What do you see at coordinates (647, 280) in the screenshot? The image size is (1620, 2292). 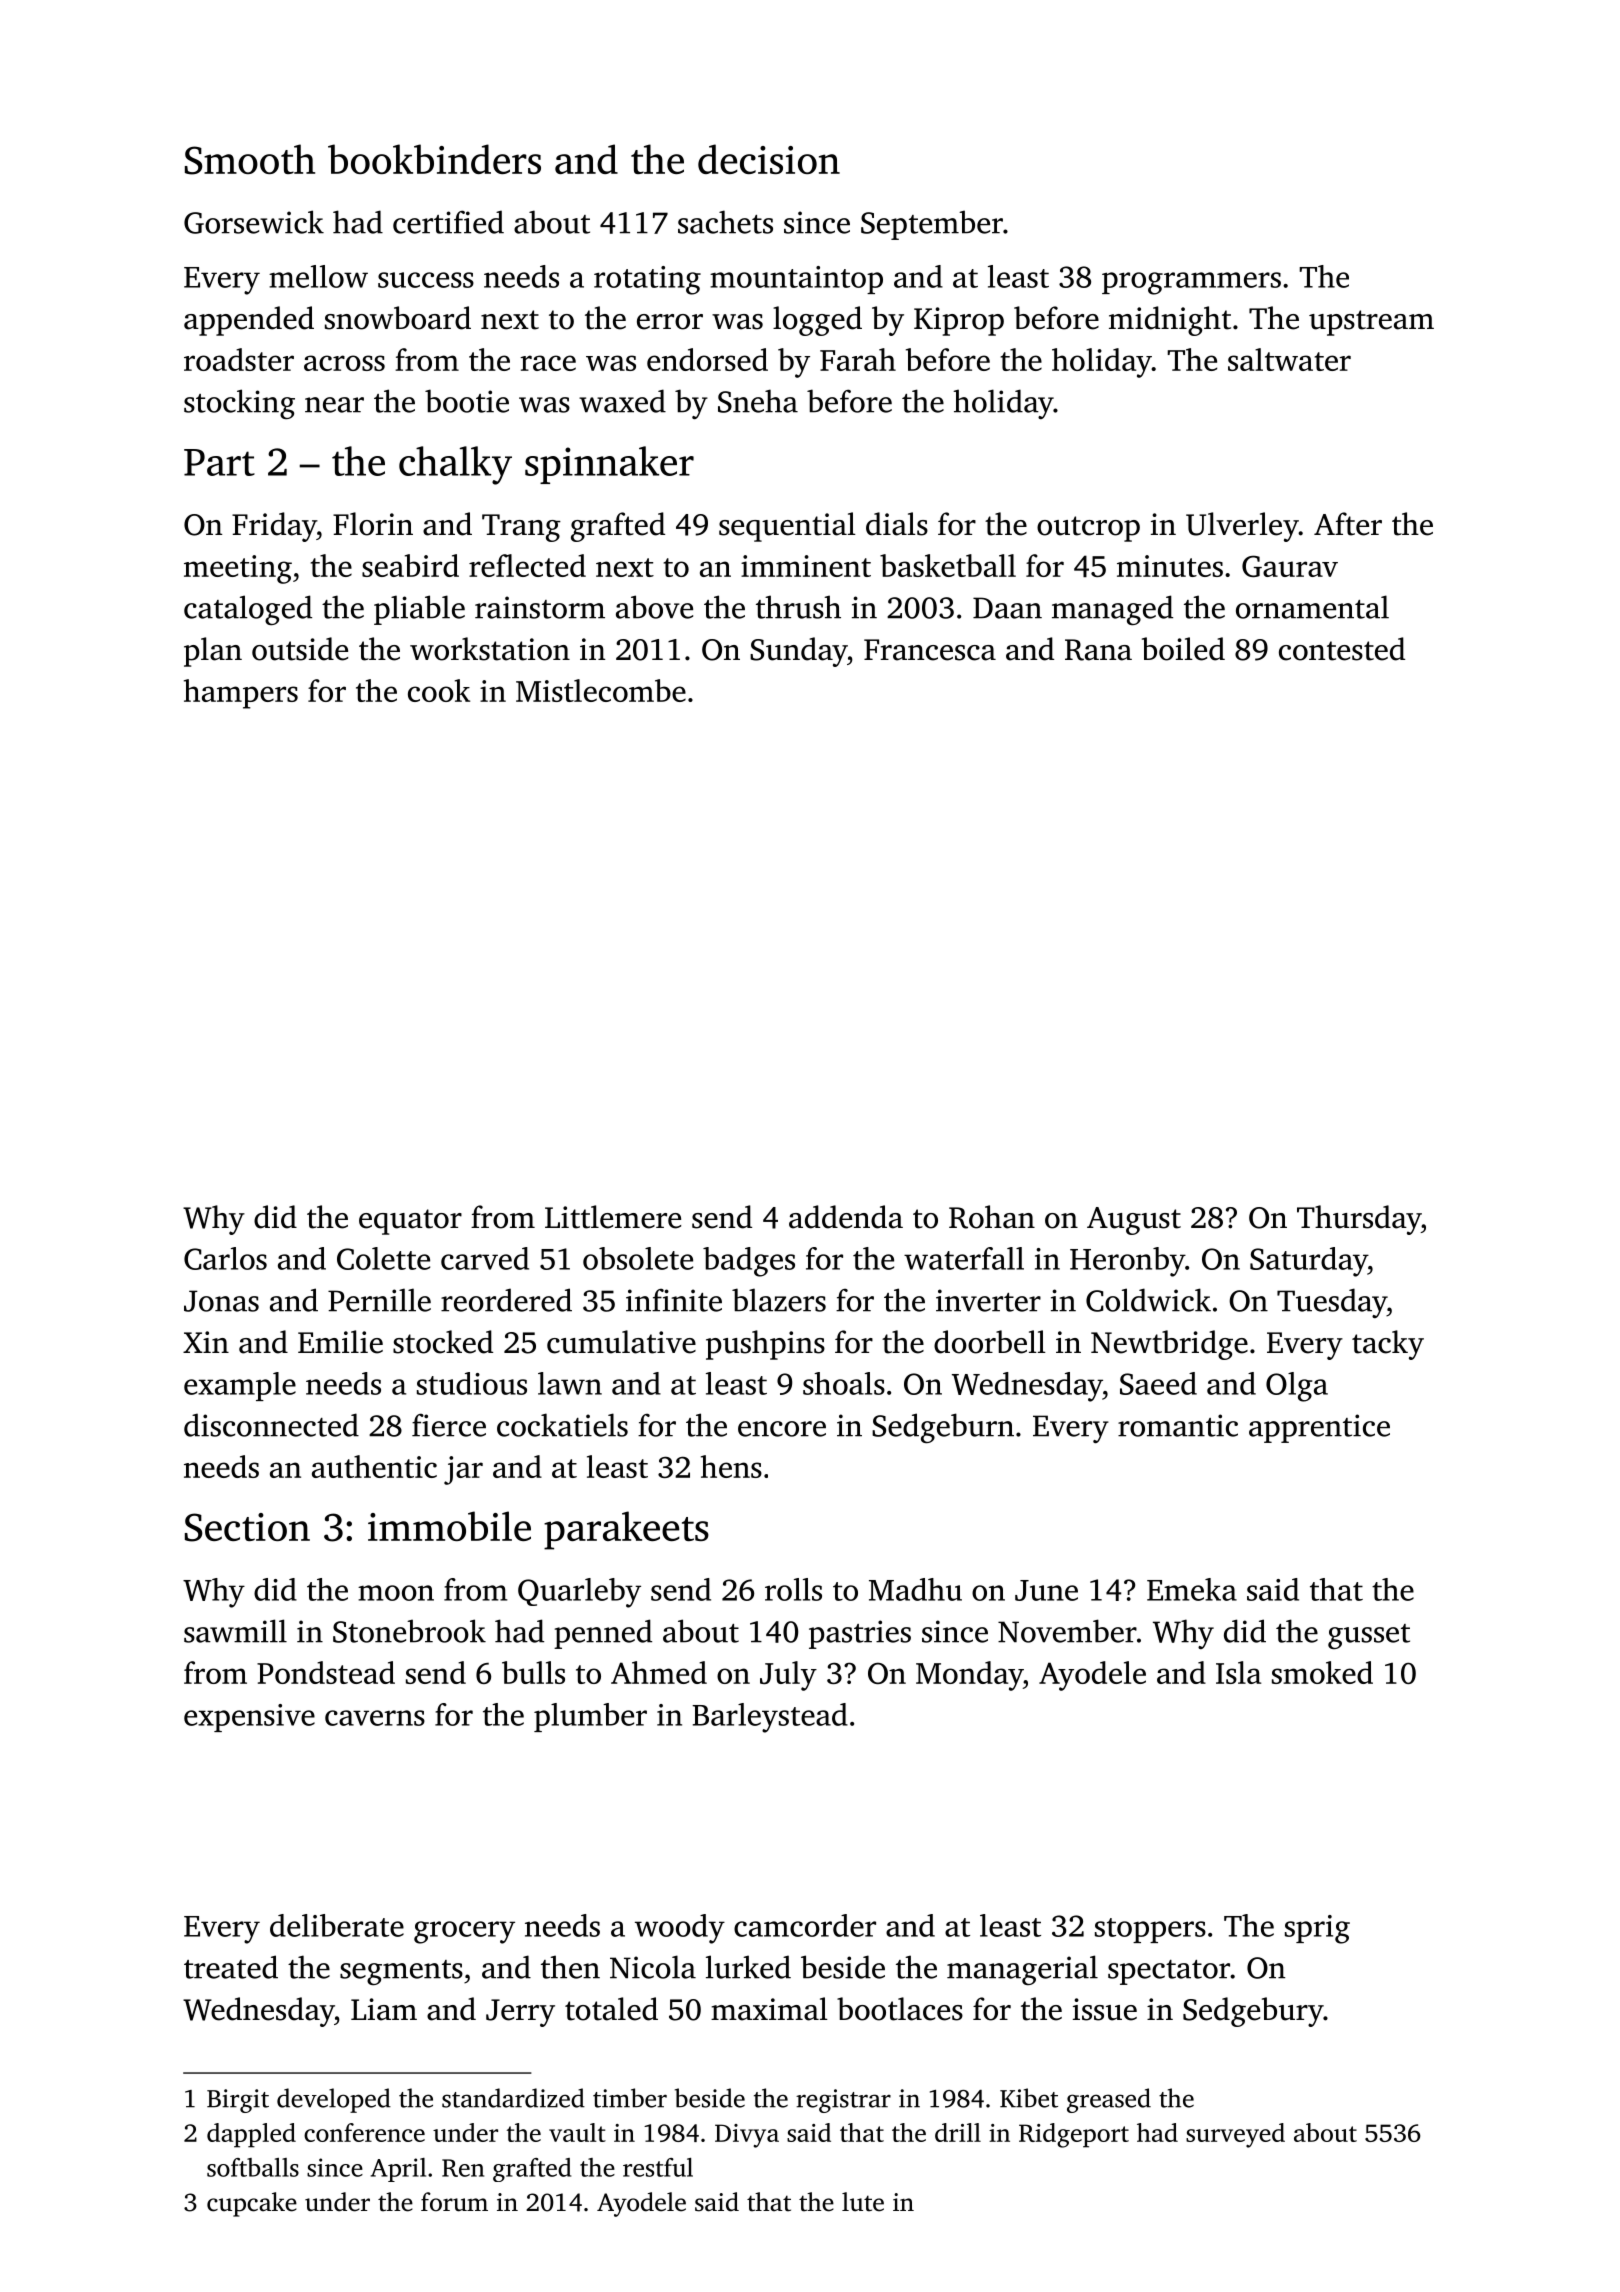 I see `rotating` at bounding box center [647, 280].
